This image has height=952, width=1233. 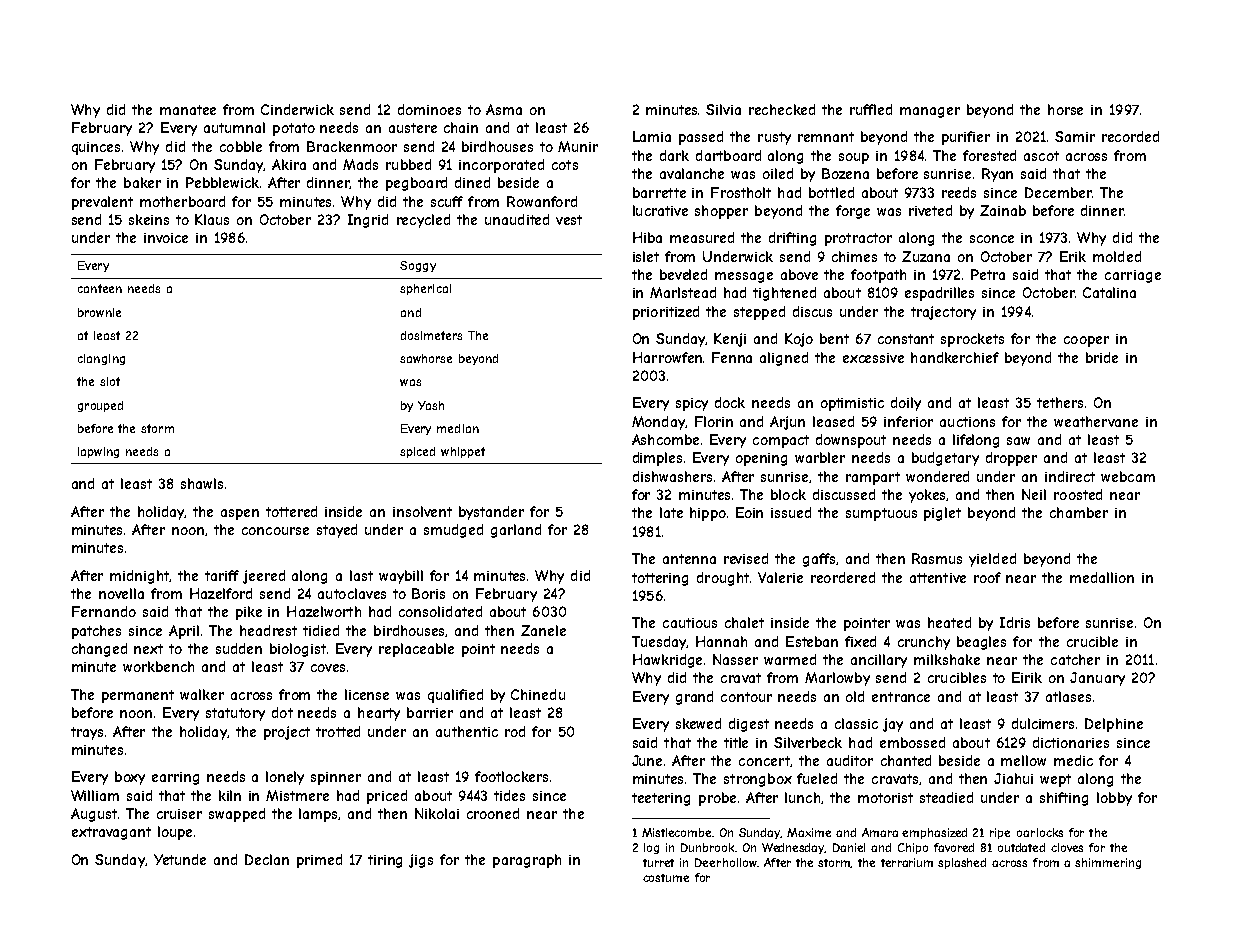 What do you see at coordinates (1102, 577) in the image?
I see `medallion` at bounding box center [1102, 577].
